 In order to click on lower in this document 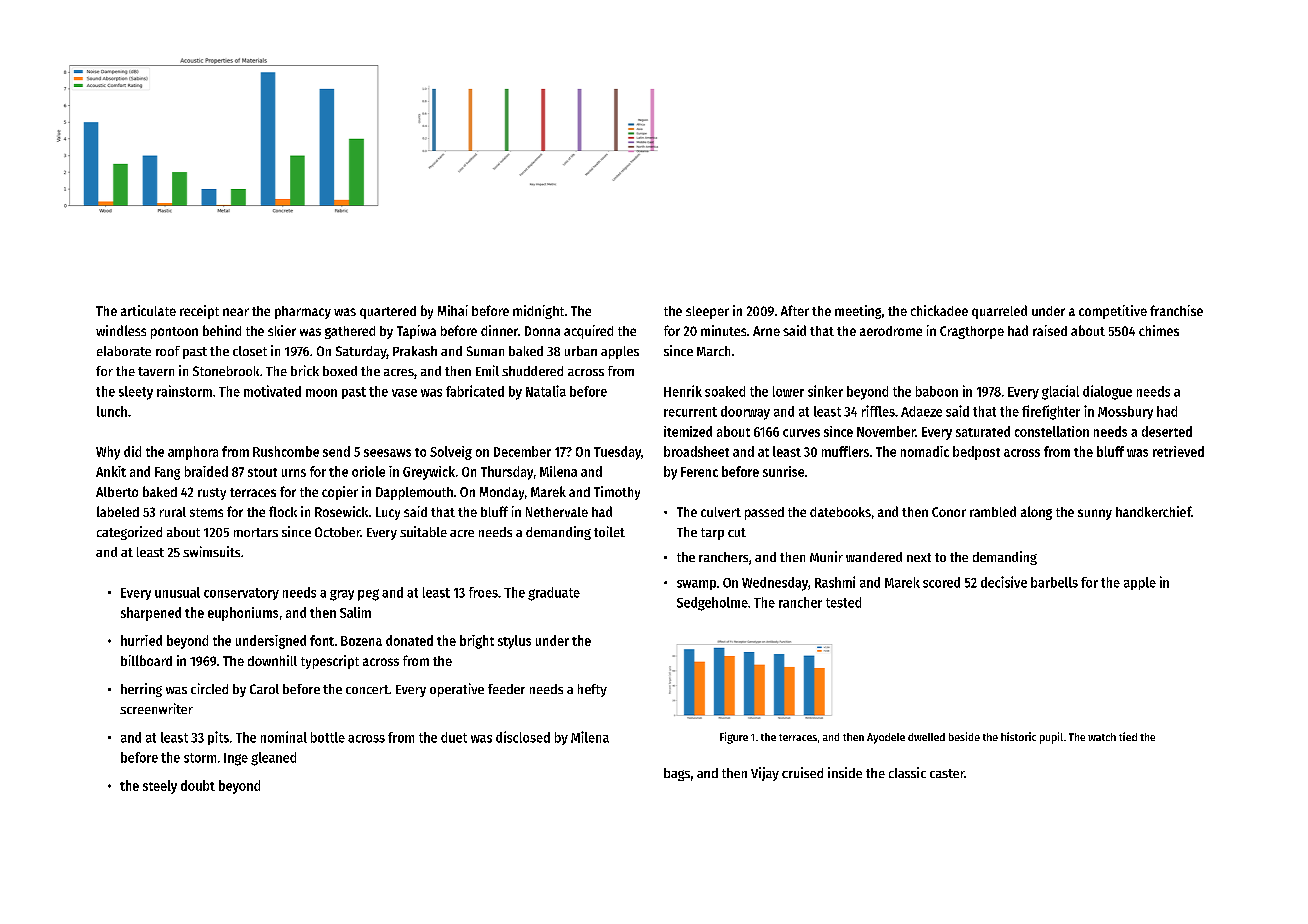, I will do `click(788, 391)`.
